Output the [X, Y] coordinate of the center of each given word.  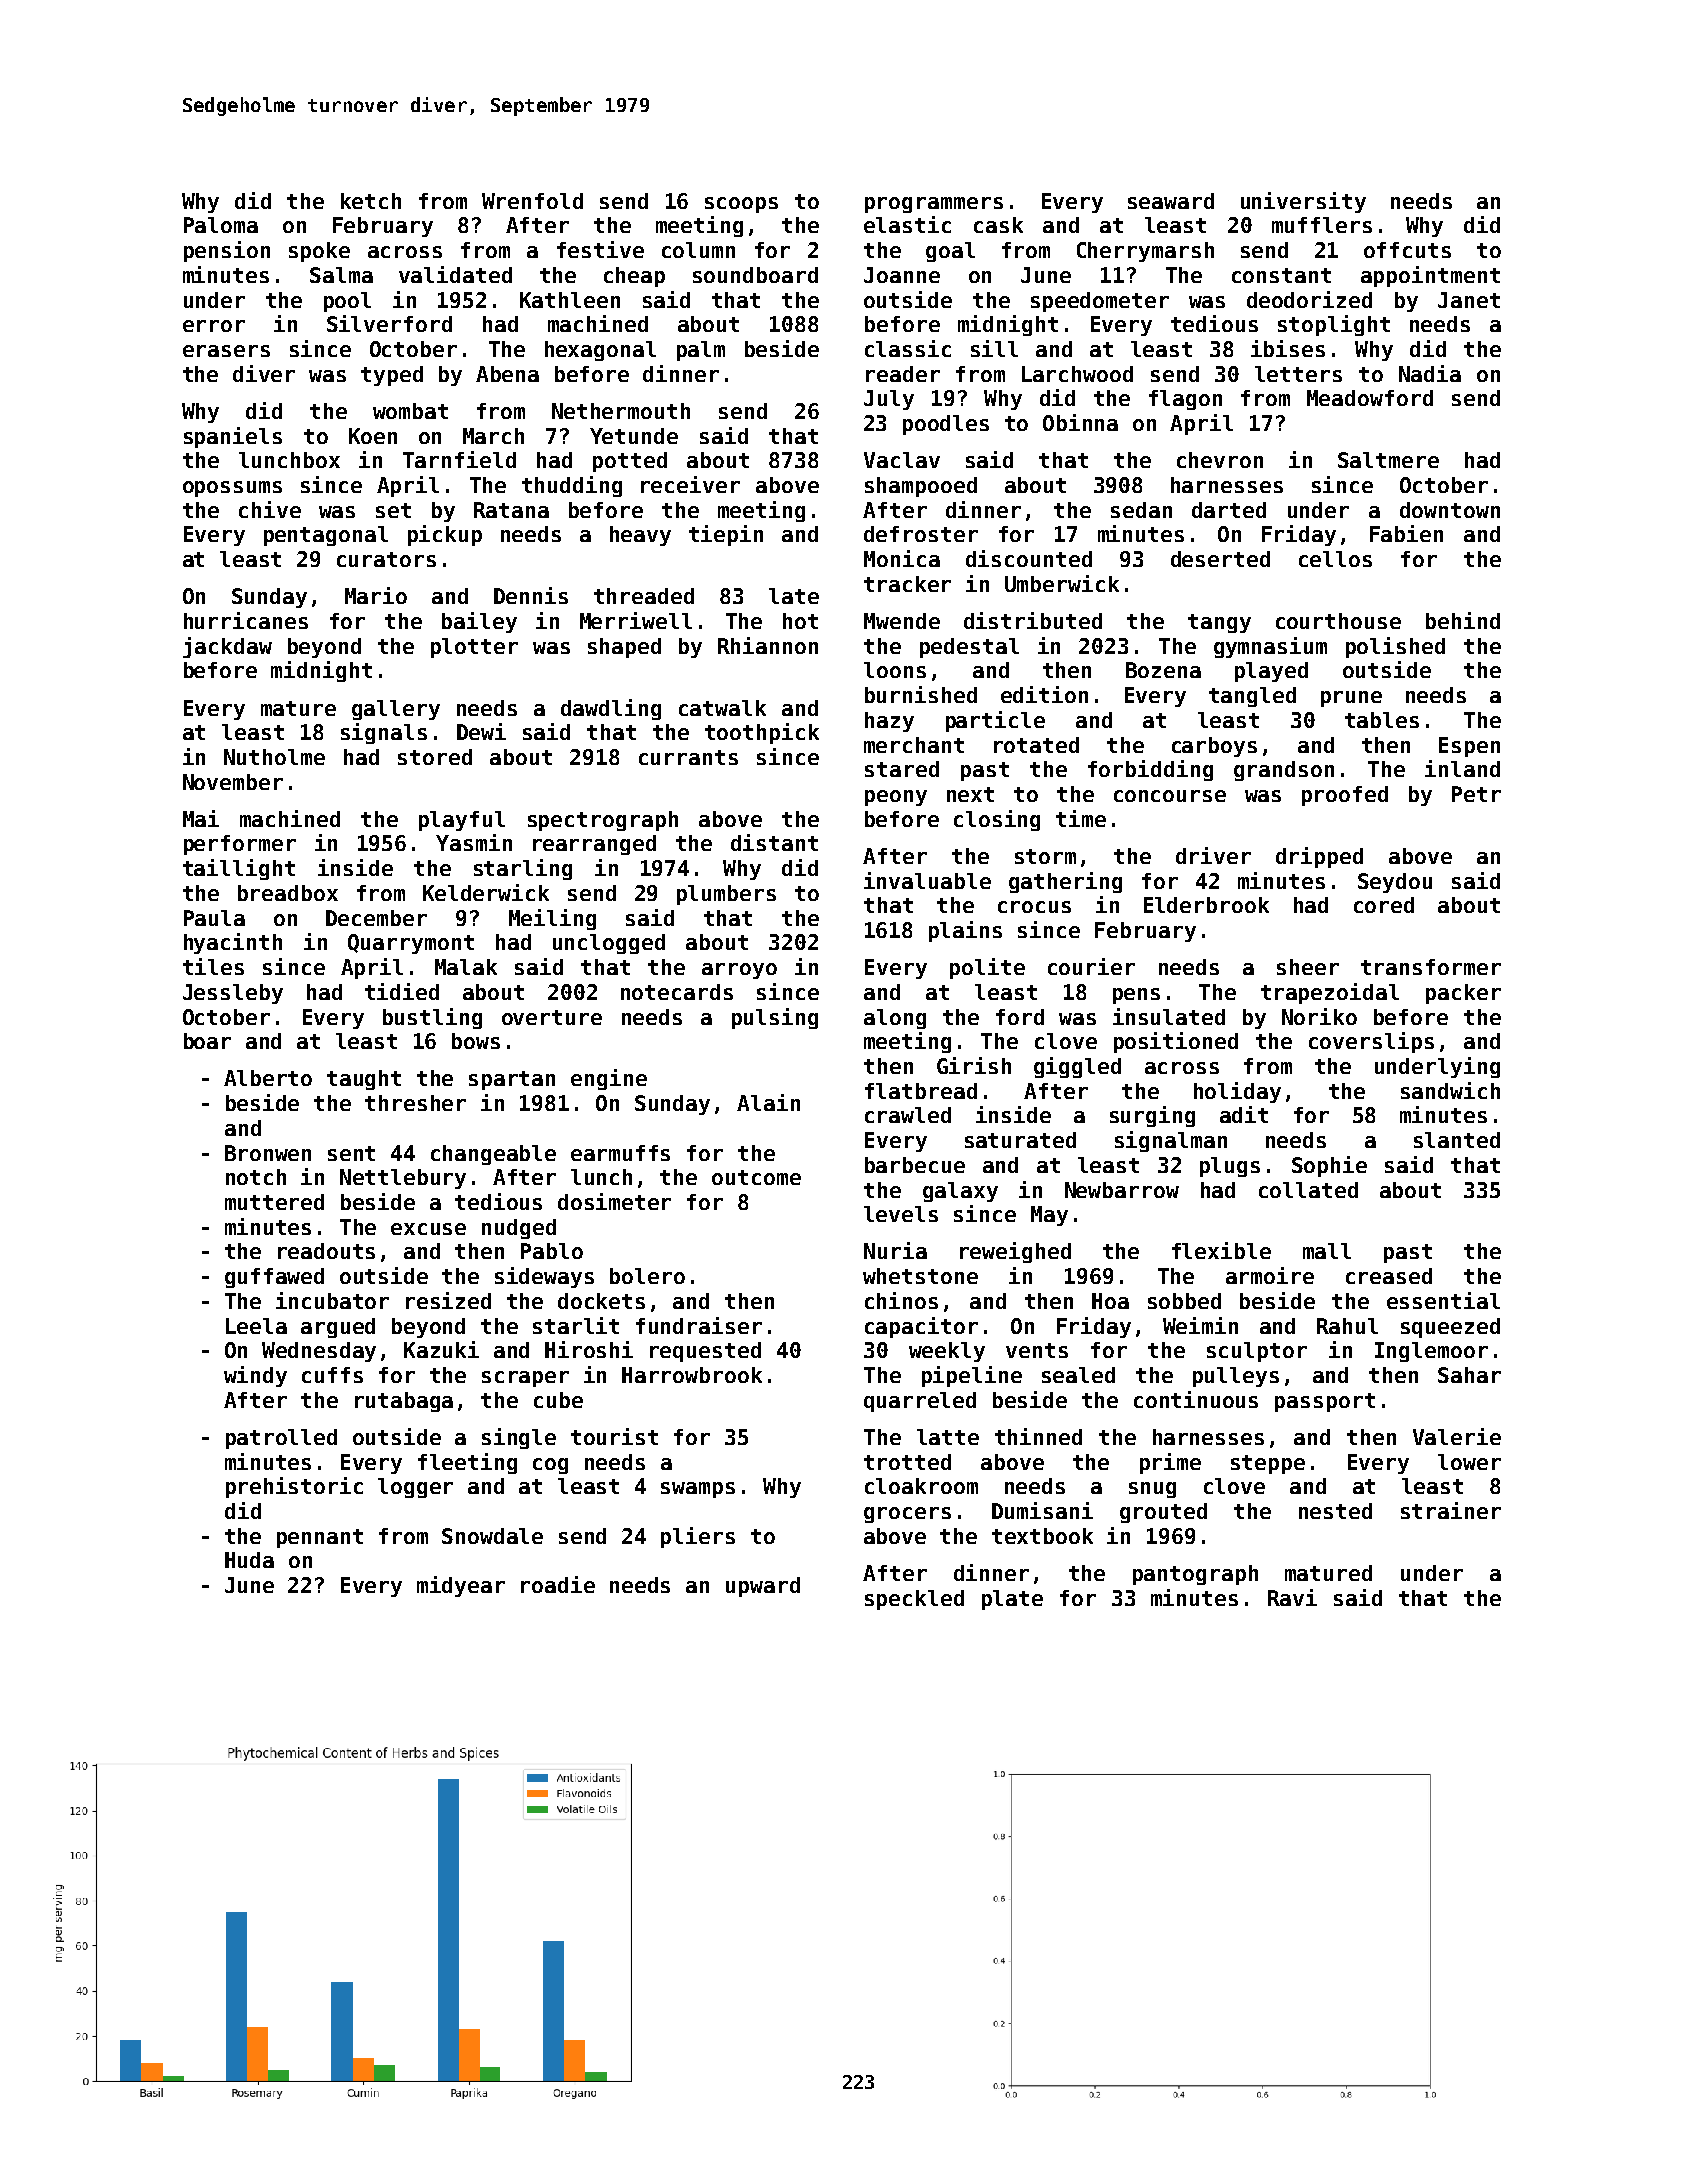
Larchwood [1077, 374]
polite [987, 968]
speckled [914, 1600]
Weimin [1200, 1325]
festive [600, 249]
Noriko [1319, 1016]
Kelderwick [486, 892]
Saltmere [1388, 460]
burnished [921, 694]
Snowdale [492, 1536]
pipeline [972, 1376]
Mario [376, 595]
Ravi [1292, 1597]
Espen [1469, 747]
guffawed [274, 1278]
